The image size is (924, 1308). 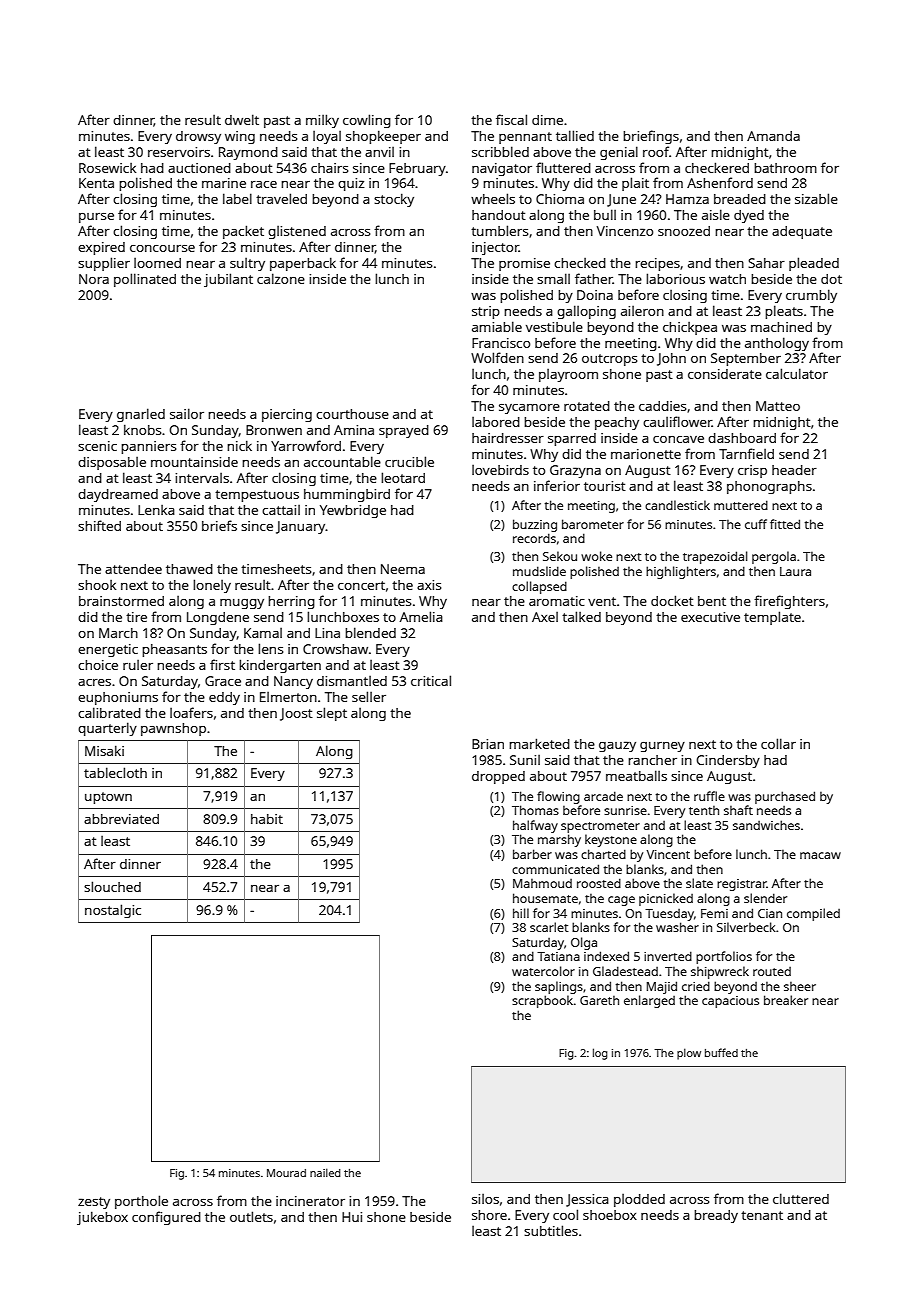 What do you see at coordinates (521, 913) in the image?
I see `hill` at bounding box center [521, 913].
